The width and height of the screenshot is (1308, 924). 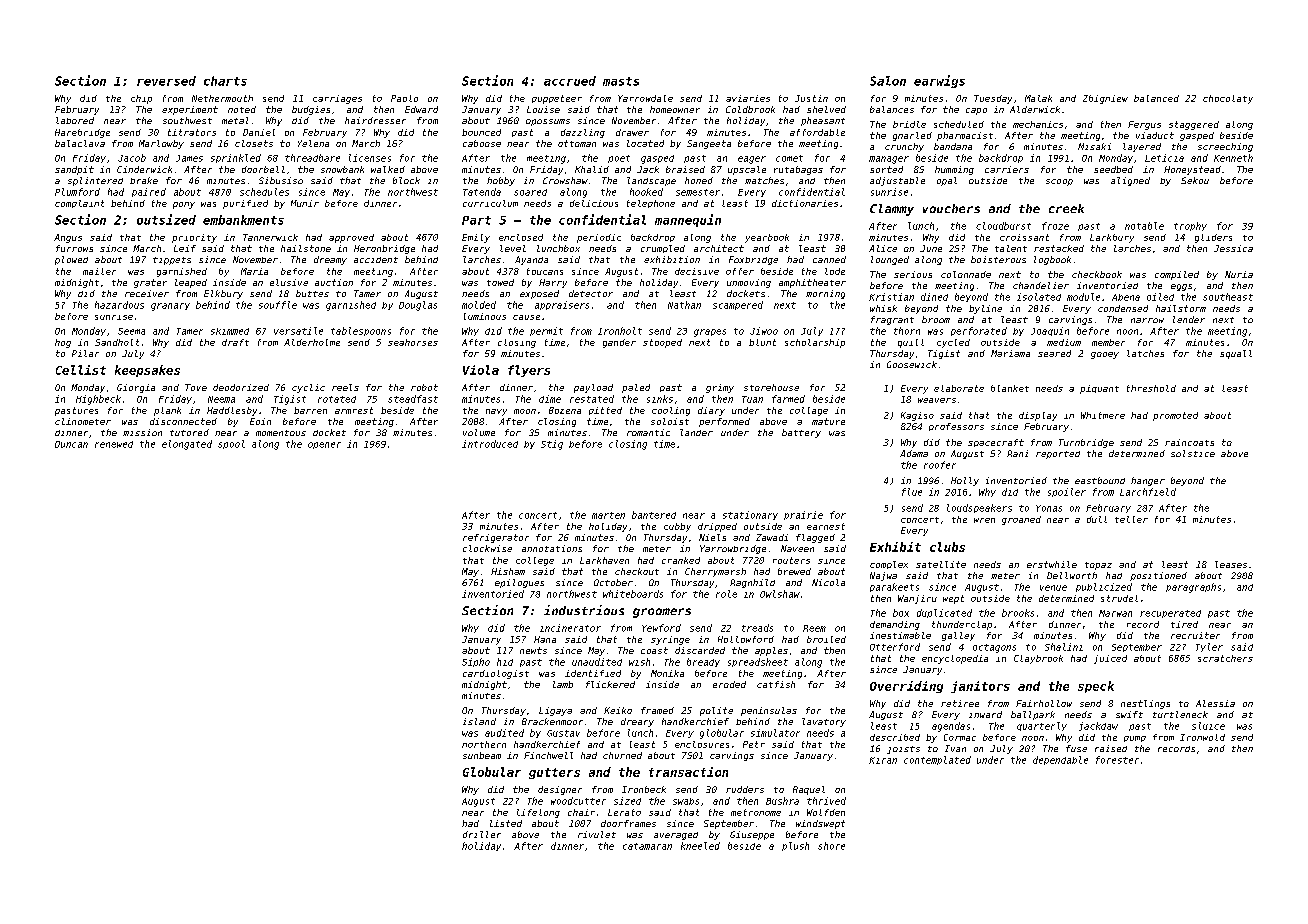 What do you see at coordinates (404, 98) in the screenshot?
I see `Paolo` at bounding box center [404, 98].
